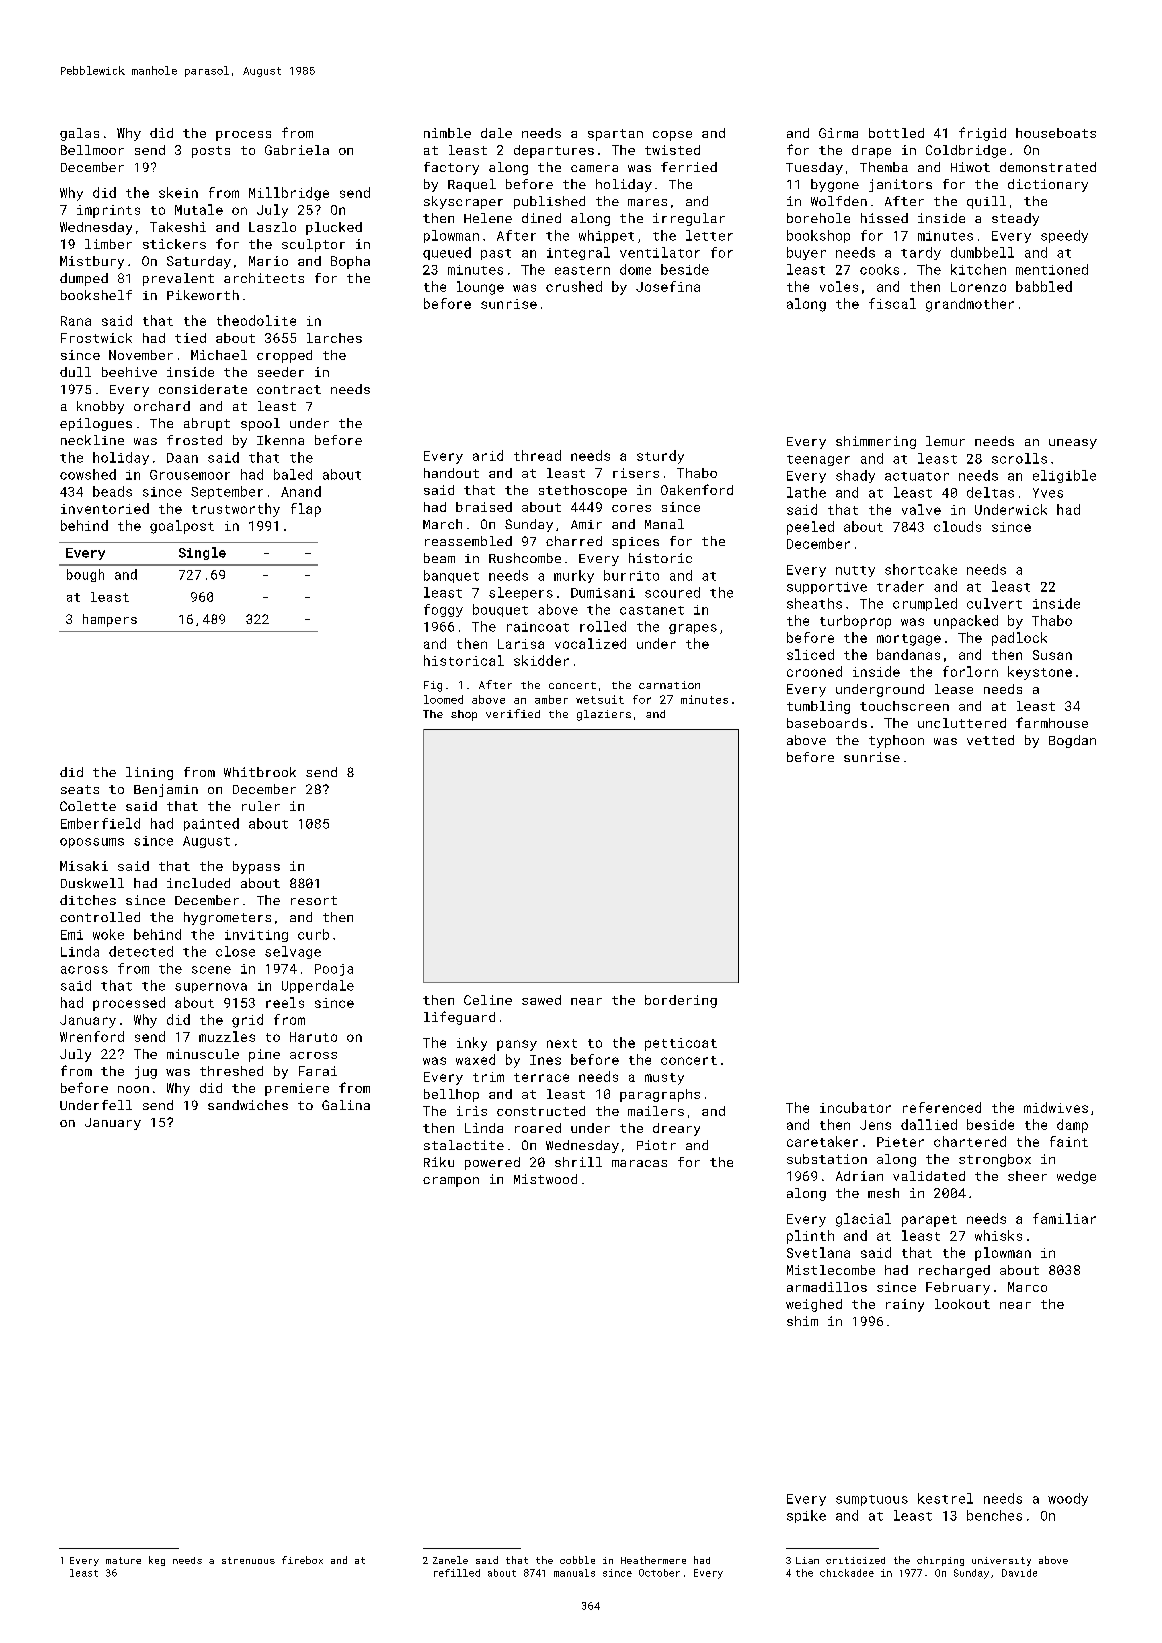 The width and height of the screenshot is (1162, 1643). Describe the element at coordinates (79, 134) in the screenshot. I see `galas` at that location.
